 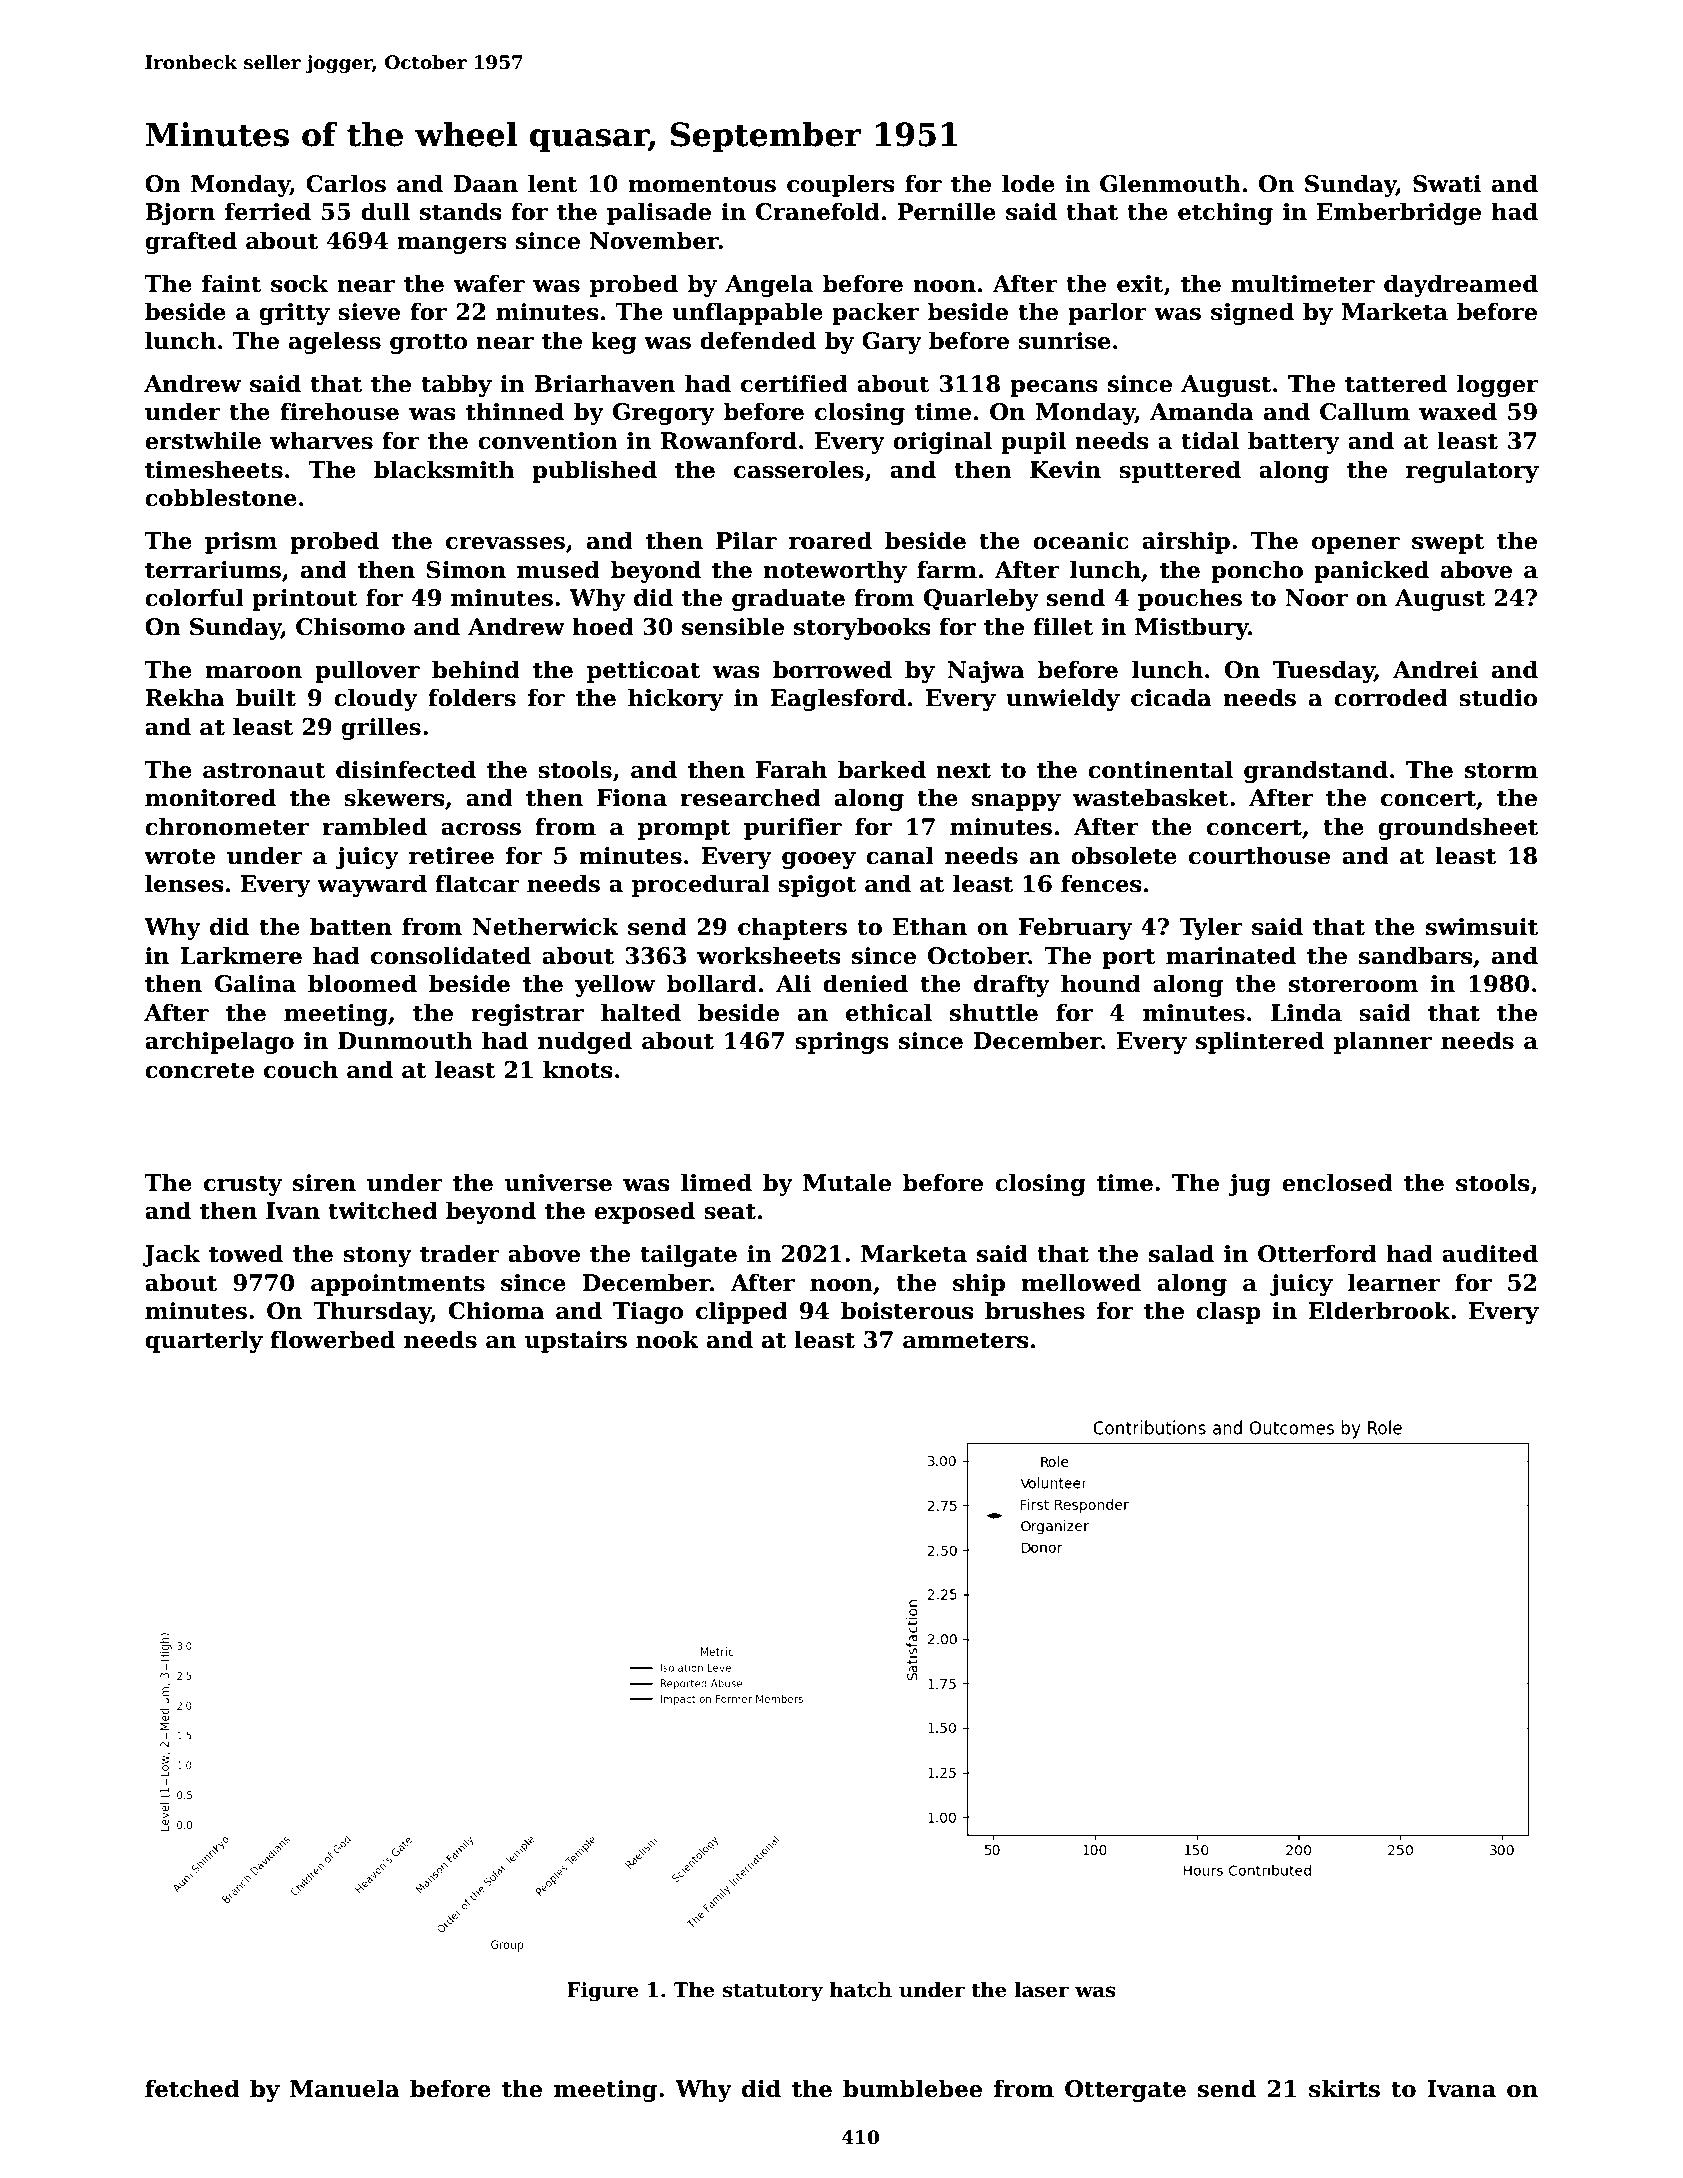 What do you see at coordinates (1458, 411) in the page?
I see `waxed` at bounding box center [1458, 411].
